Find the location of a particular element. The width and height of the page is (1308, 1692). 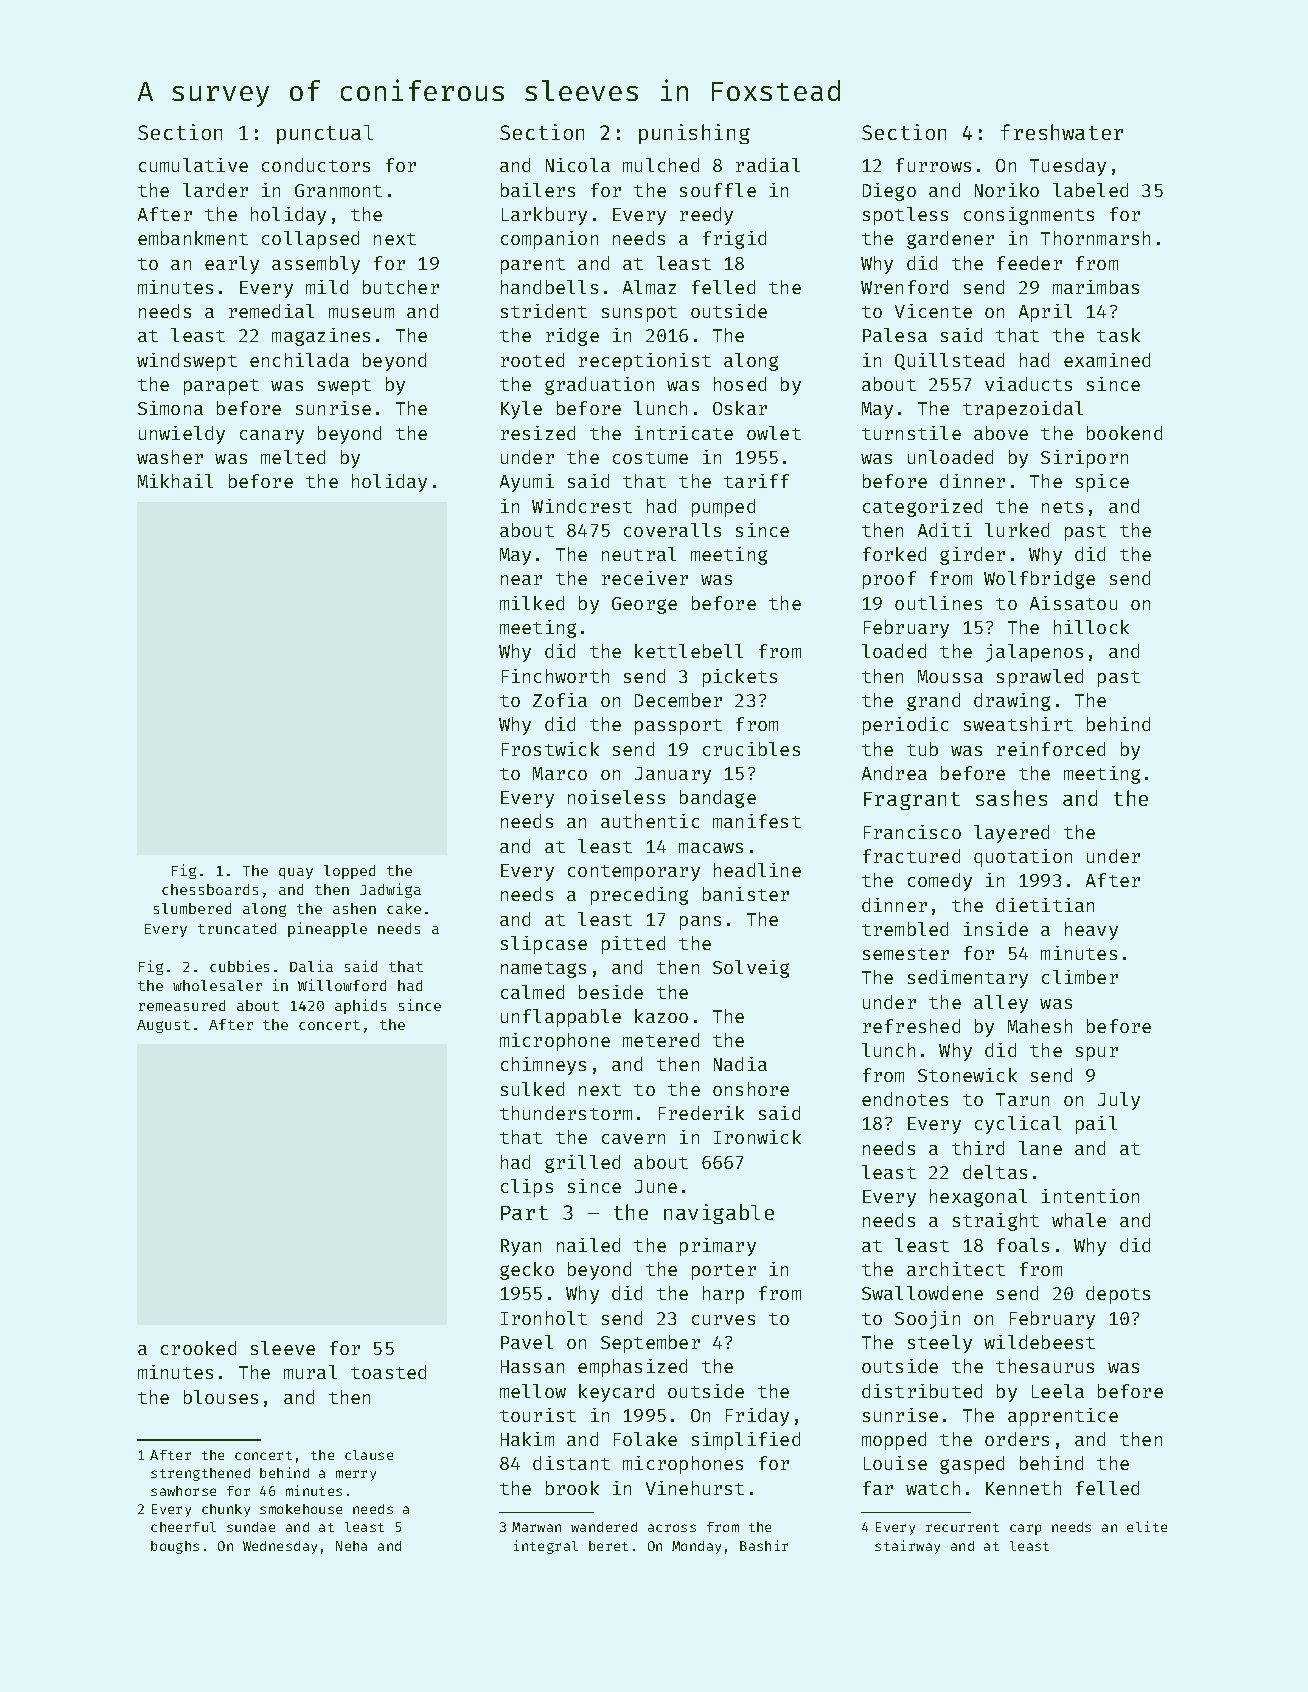

pitted is located at coordinates (633, 945).
